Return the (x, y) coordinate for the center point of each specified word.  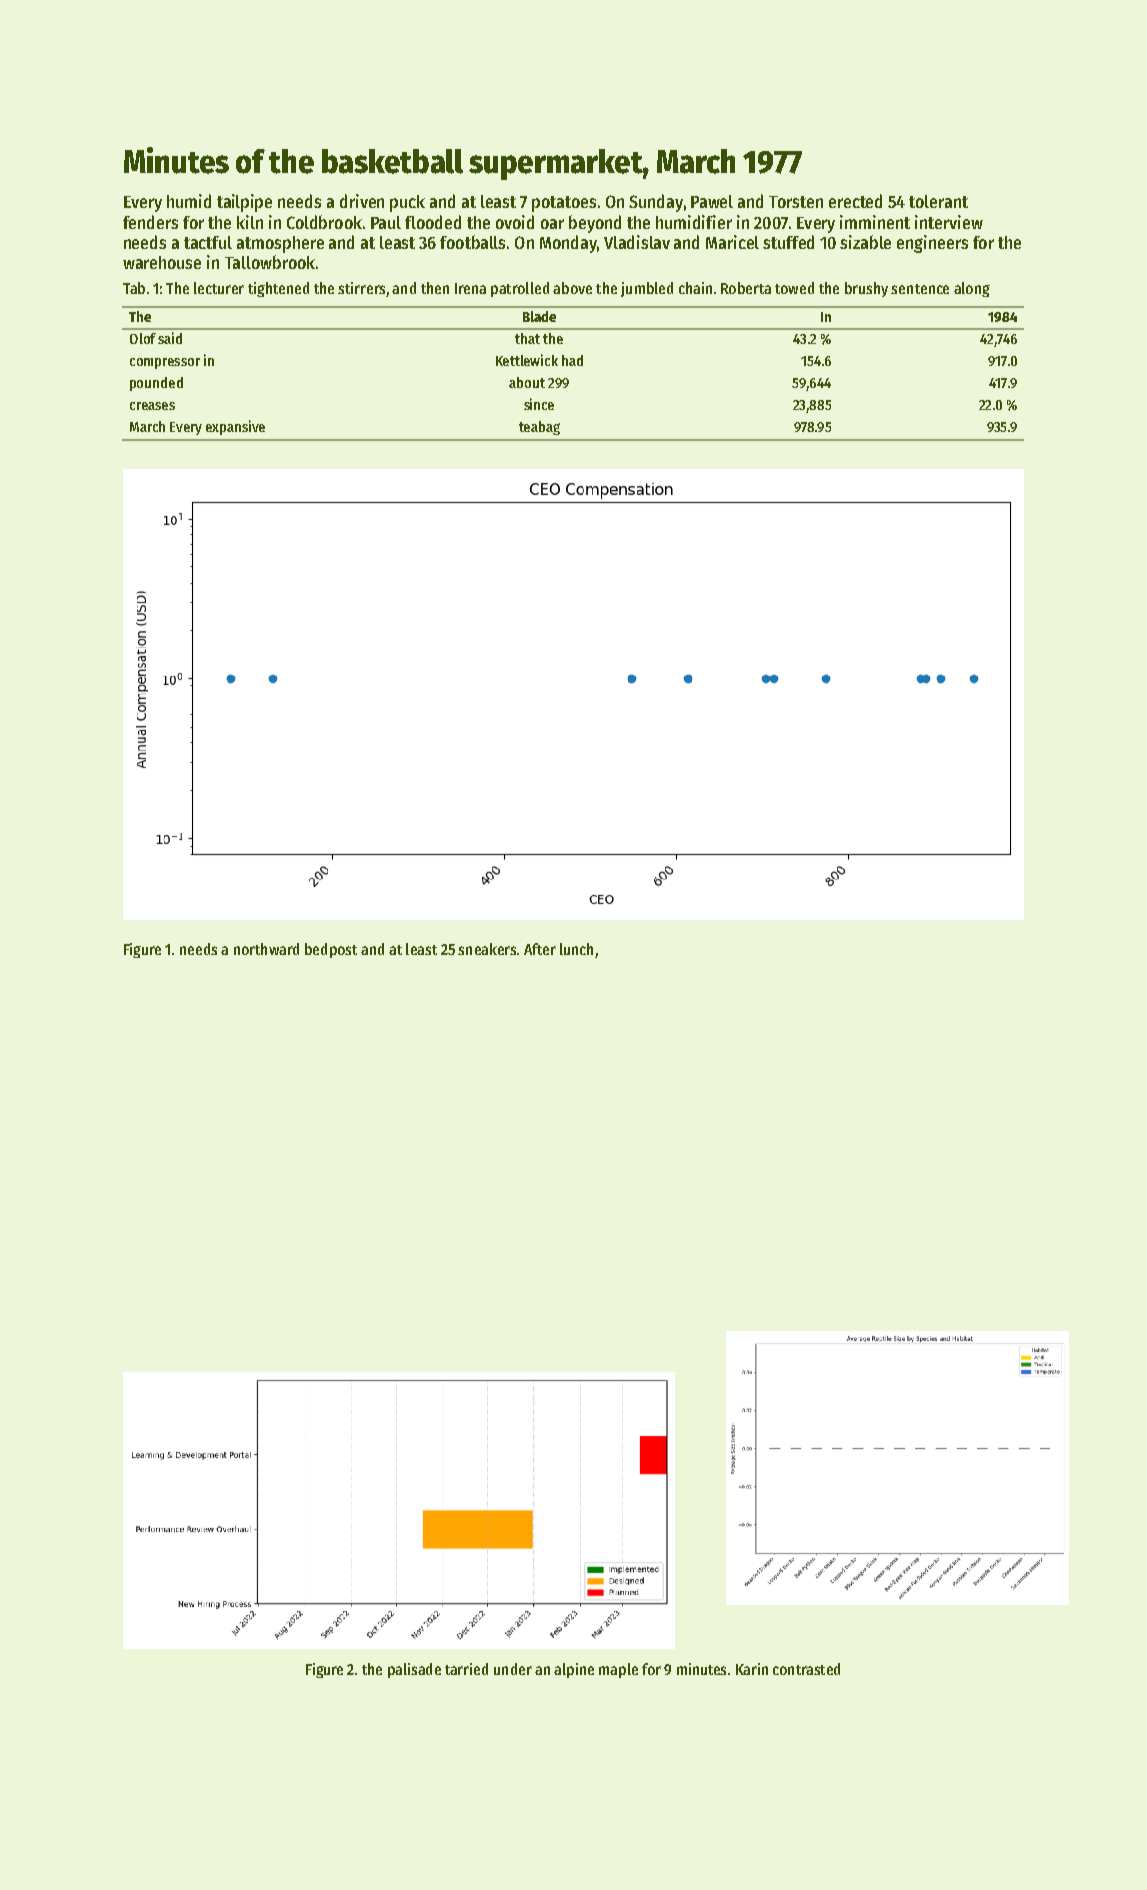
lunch (576, 949)
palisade (414, 1670)
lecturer (219, 288)
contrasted (806, 1669)
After (540, 949)
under (513, 1669)
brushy (866, 289)
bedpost (331, 950)
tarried (466, 1669)
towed (794, 288)
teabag (539, 428)
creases (152, 406)
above (572, 288)
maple (618, 1670)
